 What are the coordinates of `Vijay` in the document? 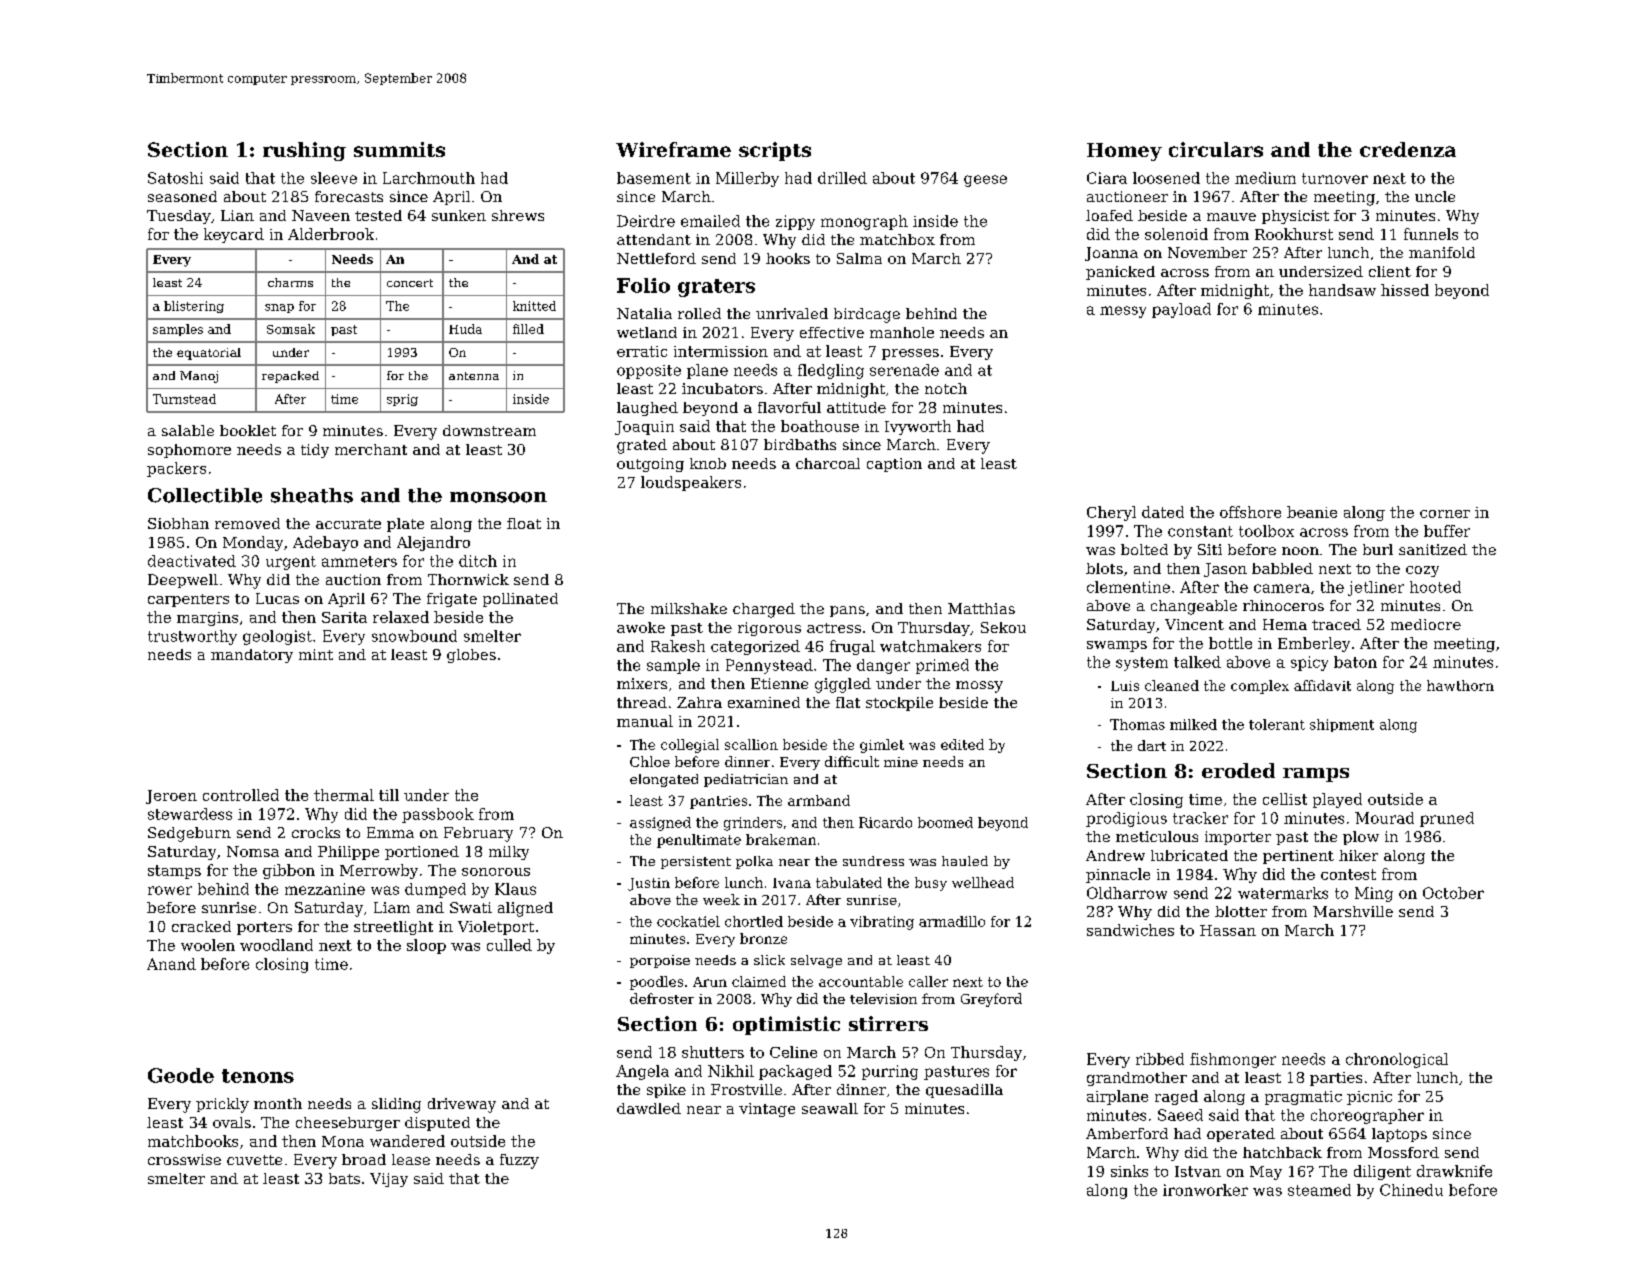 It's located at (389, 1180).
